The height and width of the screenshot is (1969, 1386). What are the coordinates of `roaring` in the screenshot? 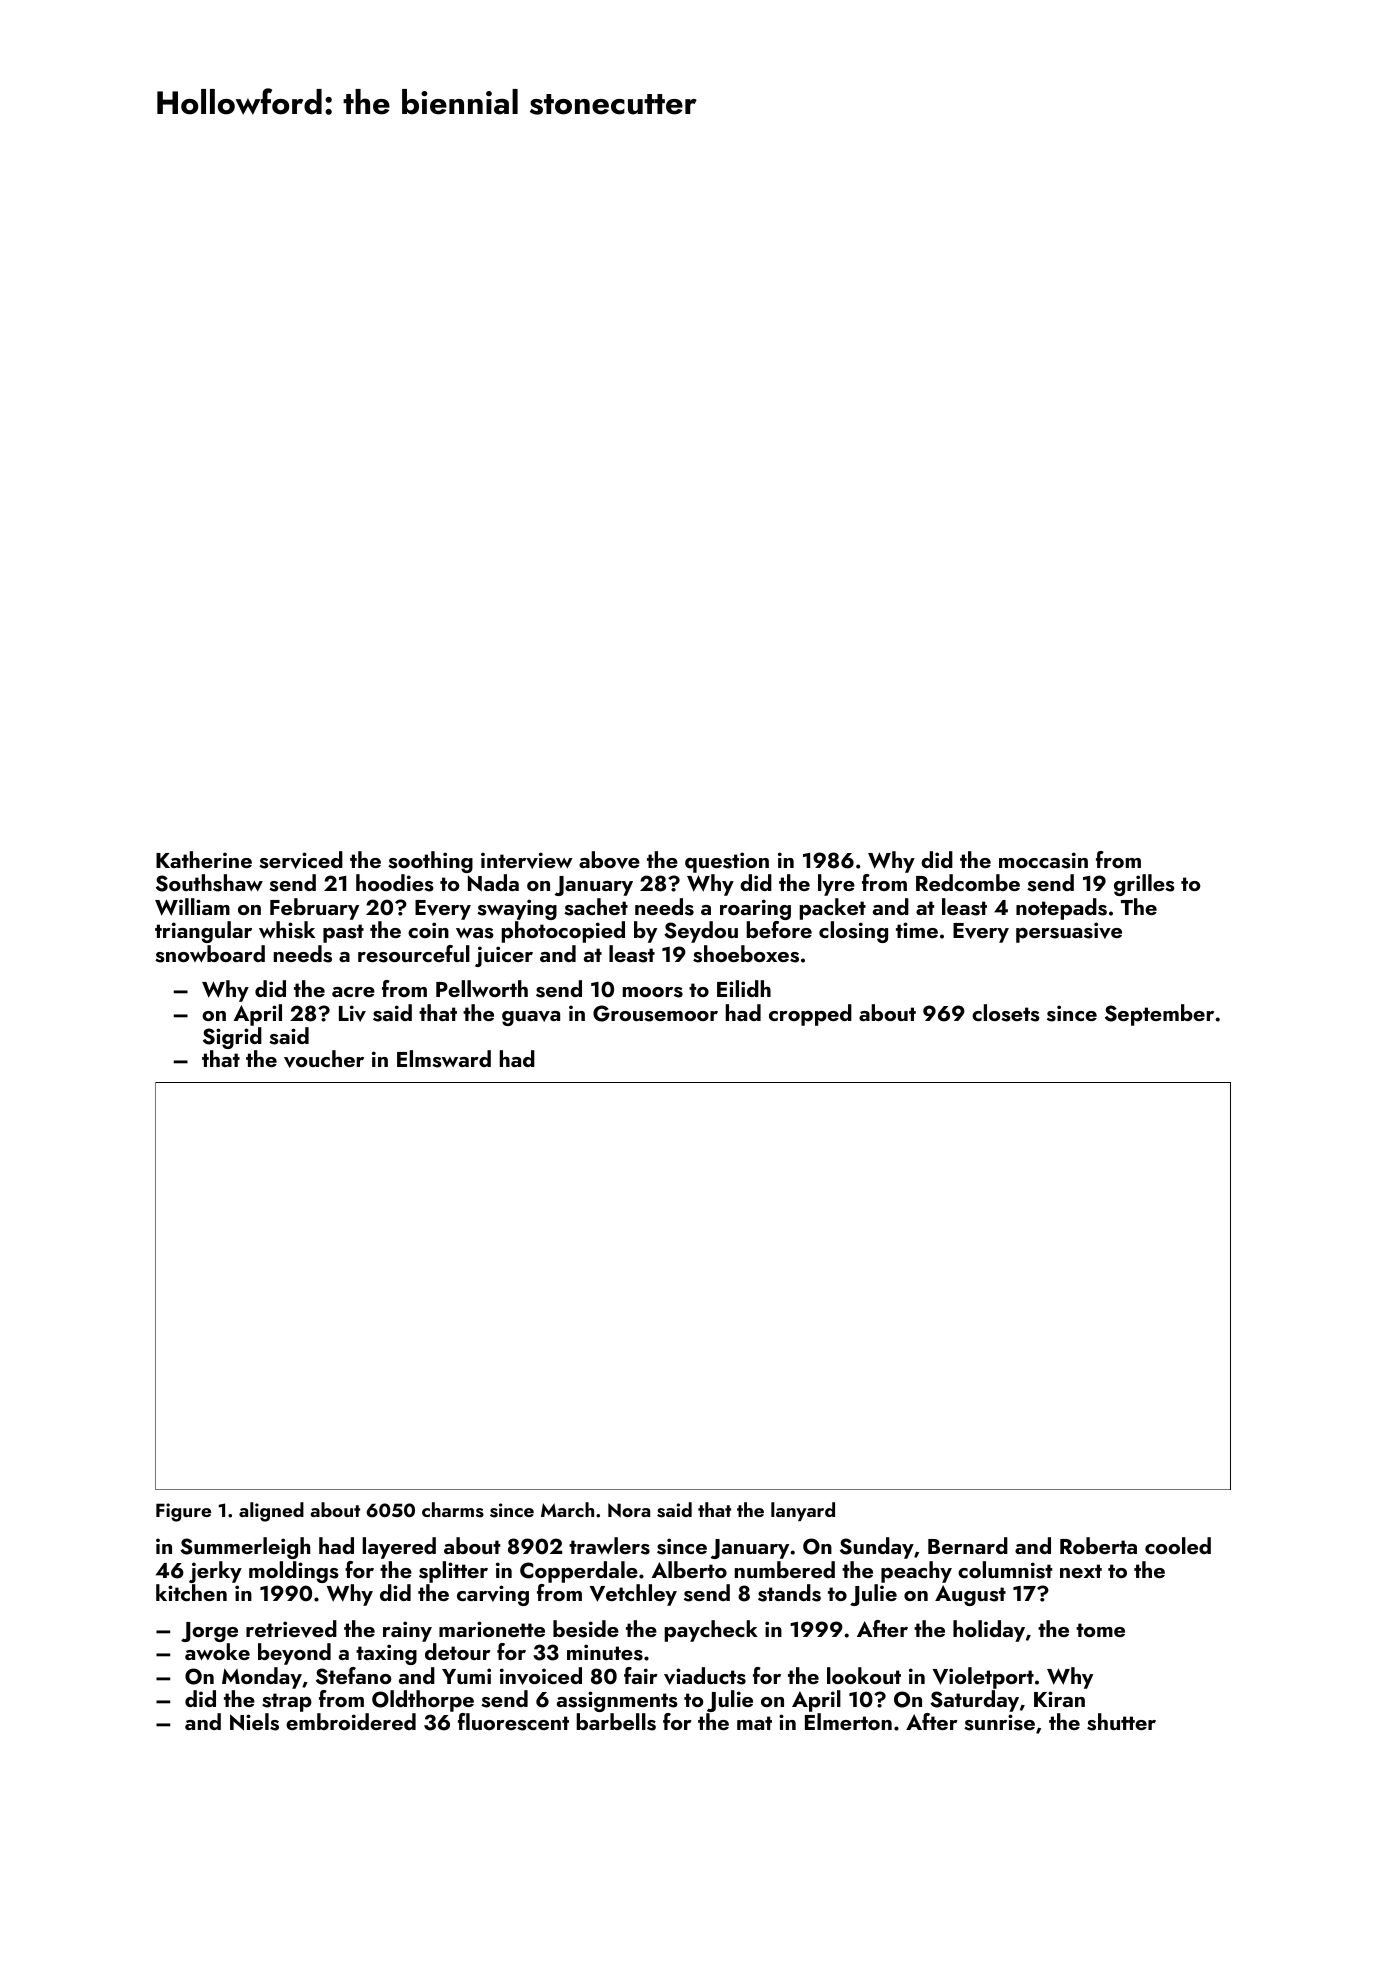 It's located at (755, 909).
